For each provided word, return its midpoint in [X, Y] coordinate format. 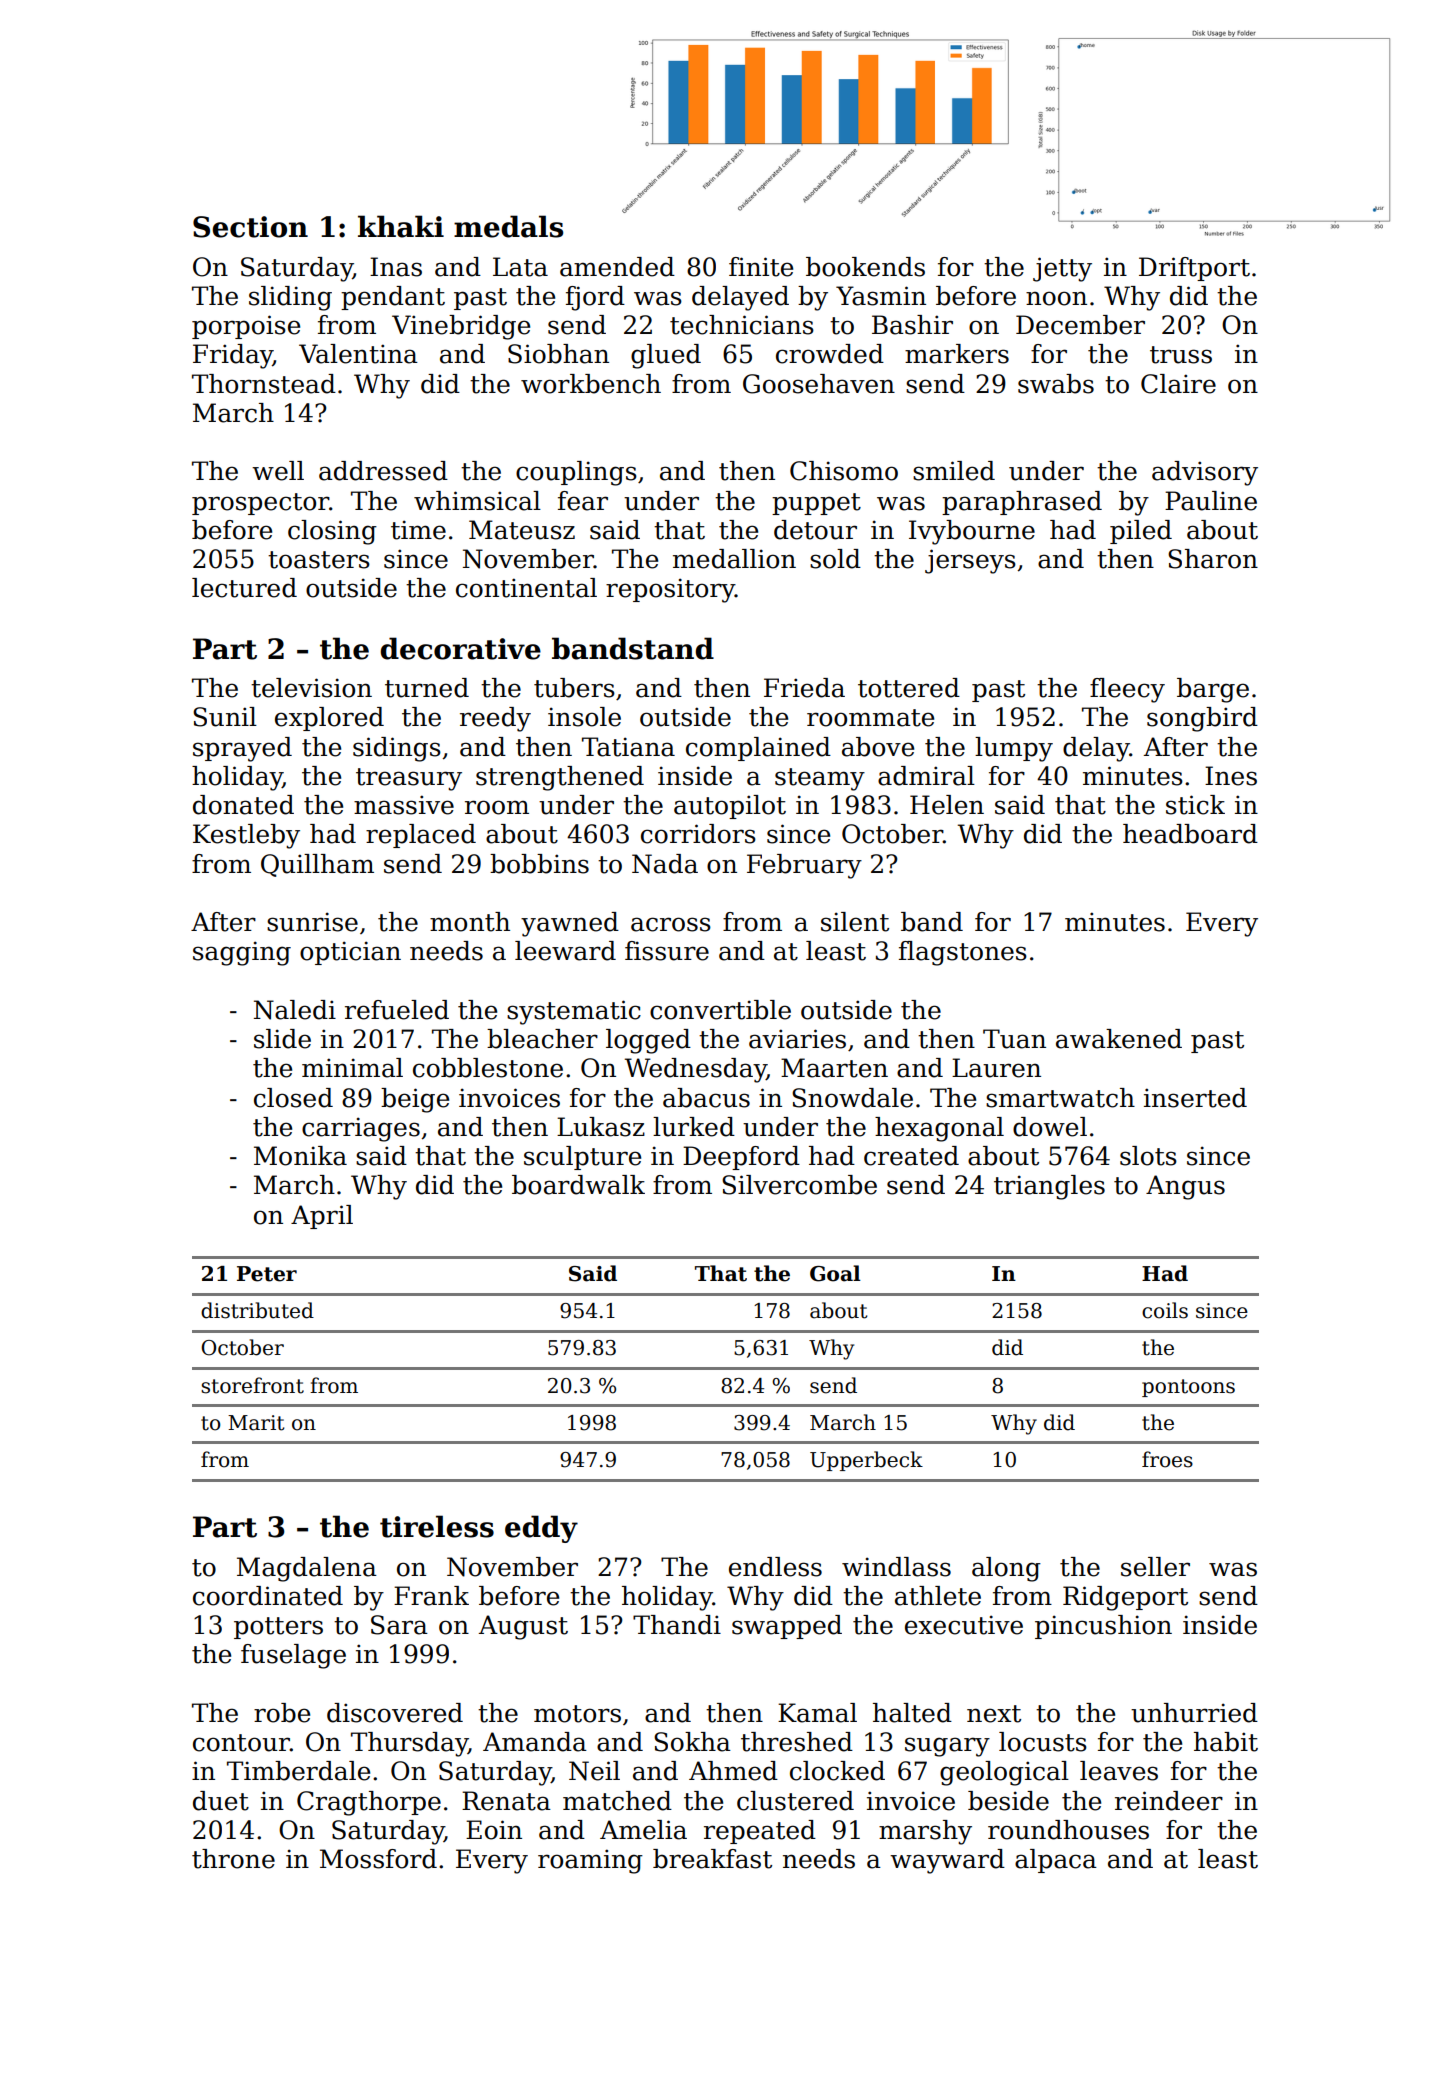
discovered [395, 1713]
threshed [797, 1742]
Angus [1185, 1187]
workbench [591, 384]
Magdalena [307, 1569]
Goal [835, 1273]
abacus [706, 1098]
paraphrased [1022, 503]
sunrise [312, 922]
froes [1167, 1459]
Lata [520, 267]
